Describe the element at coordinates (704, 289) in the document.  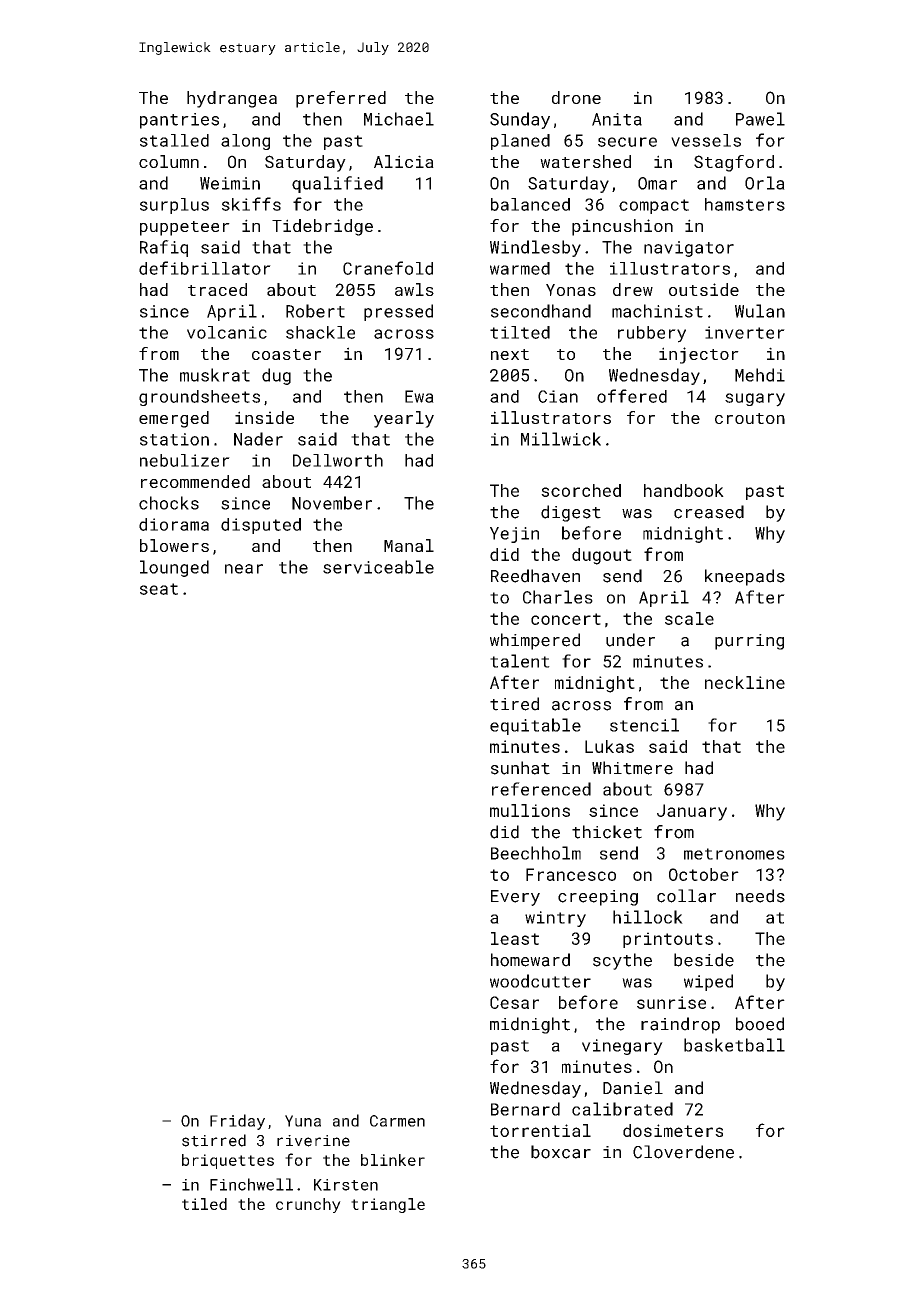
I see `outside` at that location.
